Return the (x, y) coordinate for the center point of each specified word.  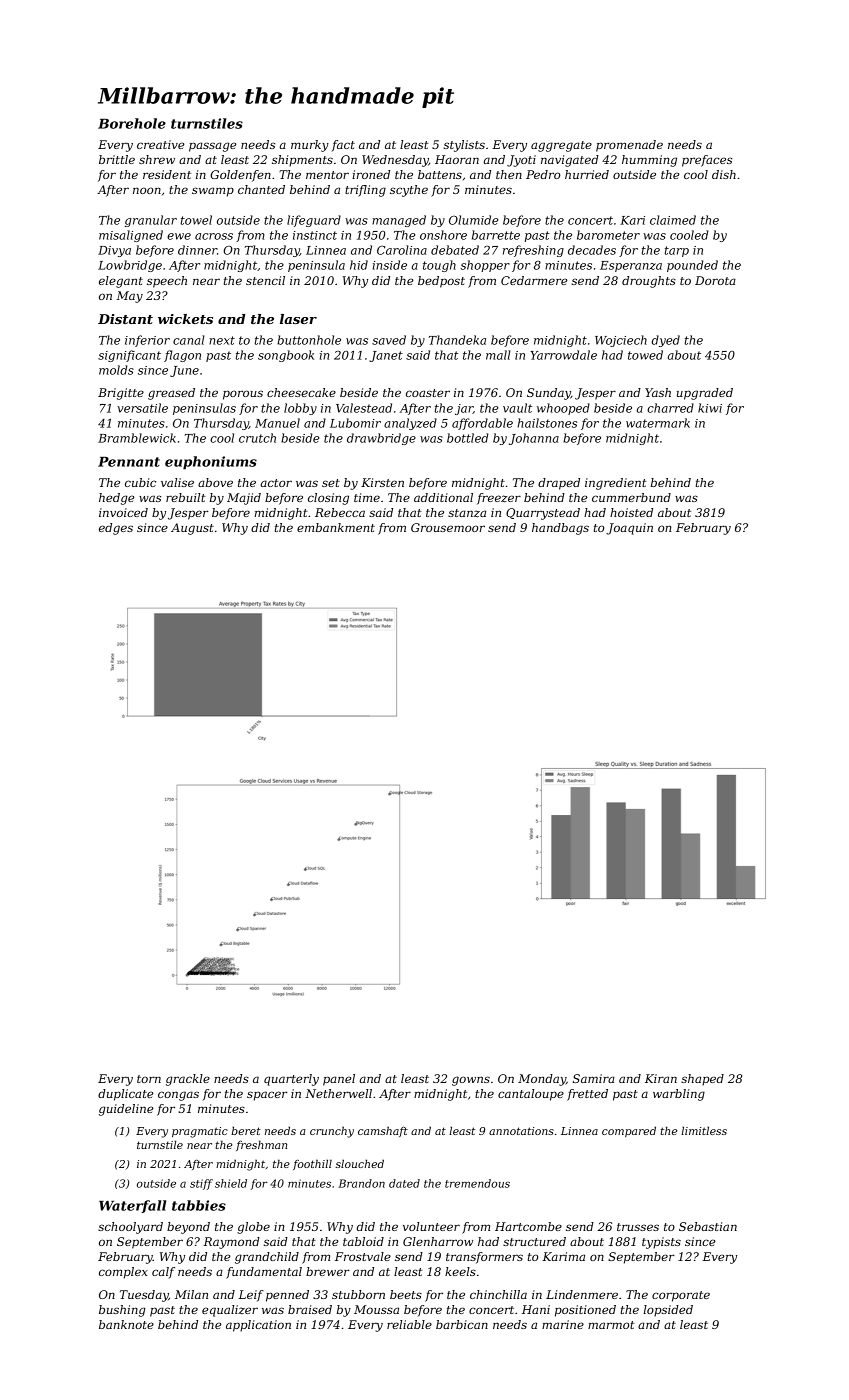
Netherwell (338, 1093)
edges (116, 529)
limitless (704, 1130)
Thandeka (457, 340)
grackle (188, 1080)
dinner (197, 250)
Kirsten (382, 482)
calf (163, 1273)
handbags (560, 529)
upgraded (705, 394)
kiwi (710, 408)
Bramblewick (137, 438)
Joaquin (629, 529)
